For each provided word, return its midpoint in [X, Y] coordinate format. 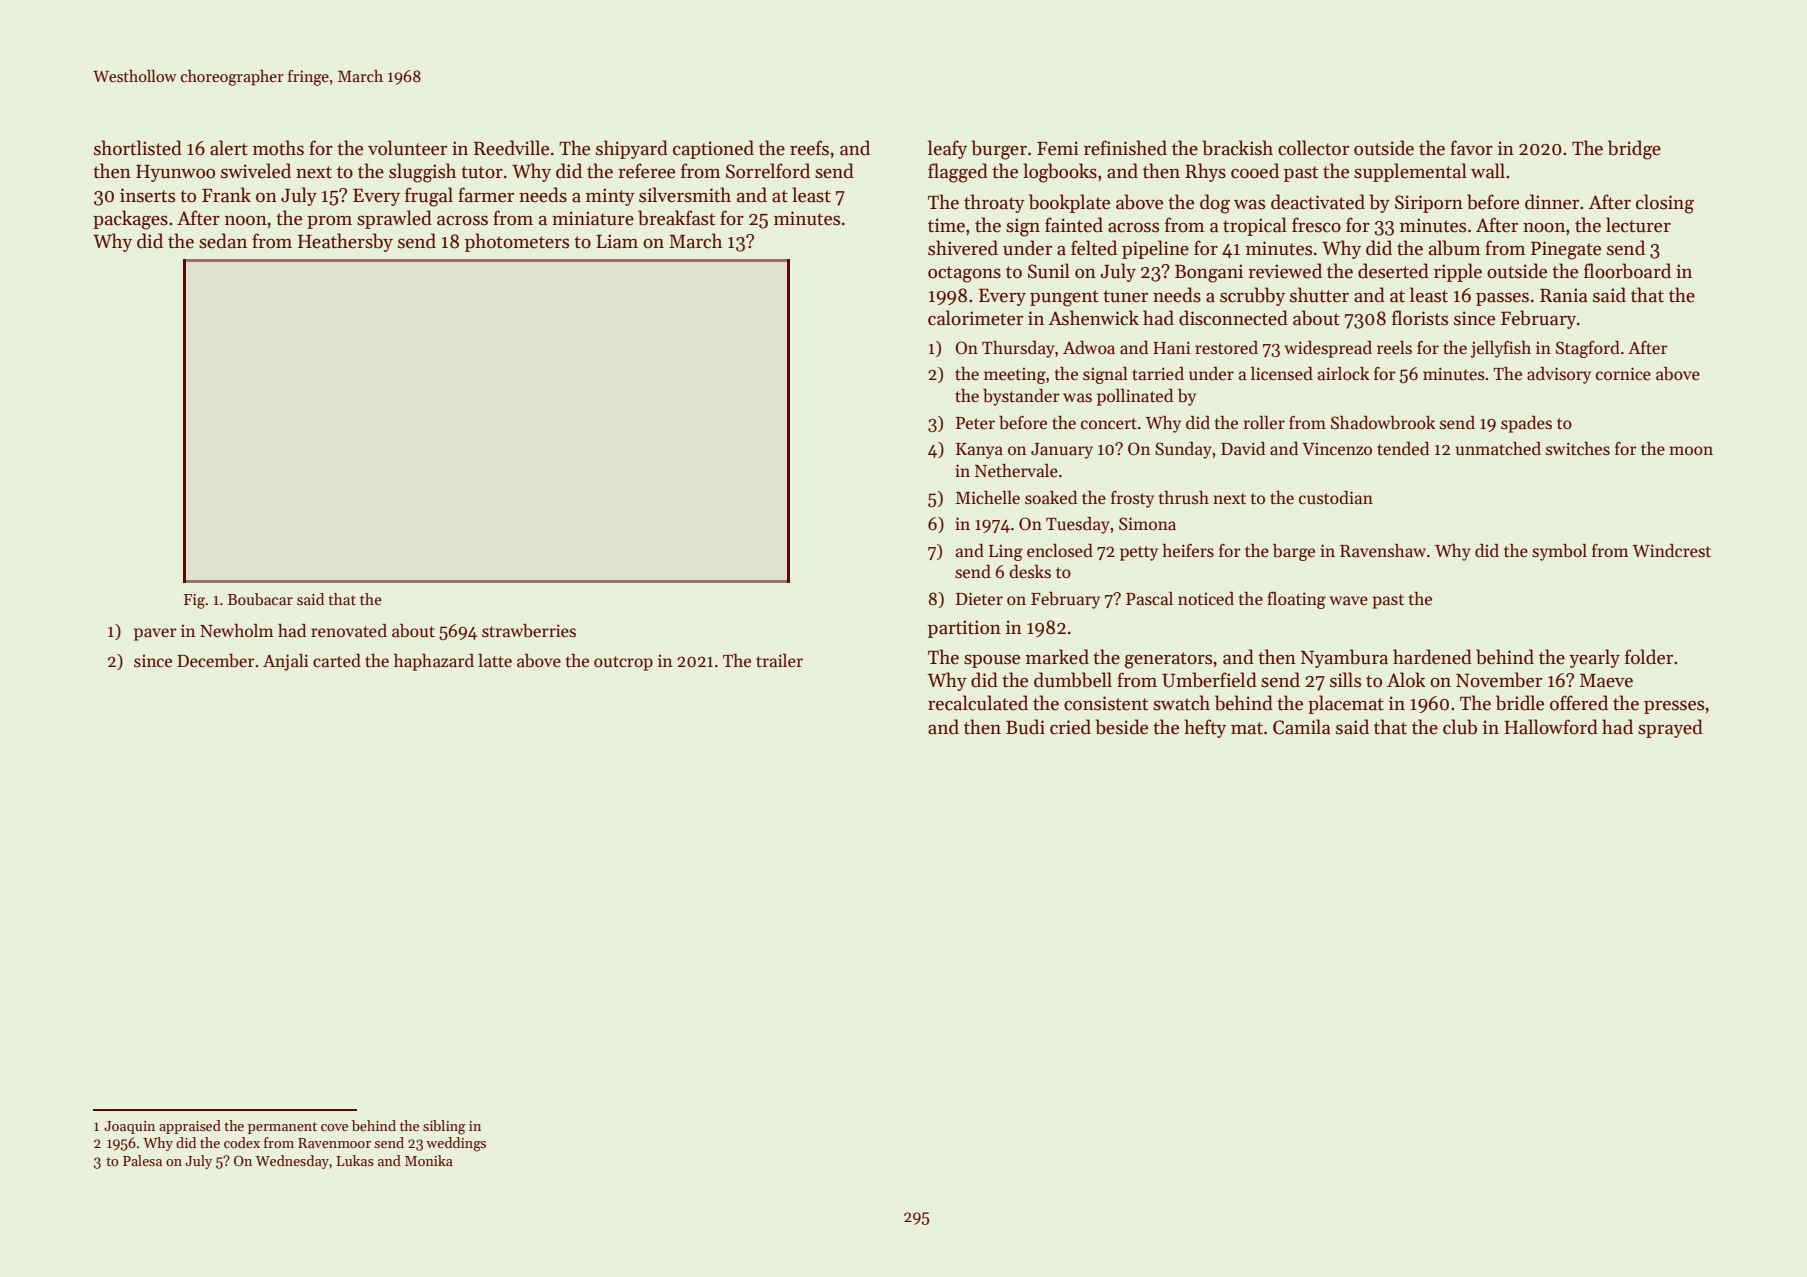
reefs [809, 148]
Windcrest [1672, 550]
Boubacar [260, 599]
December [216, 660]
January [1062, 451]
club [1460, 727]
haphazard [434, 662]
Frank [226, 195]
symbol [1559, 552]
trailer [779, 660]
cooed [1255, 171]
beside [1121, 727]
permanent [282, 1128]
